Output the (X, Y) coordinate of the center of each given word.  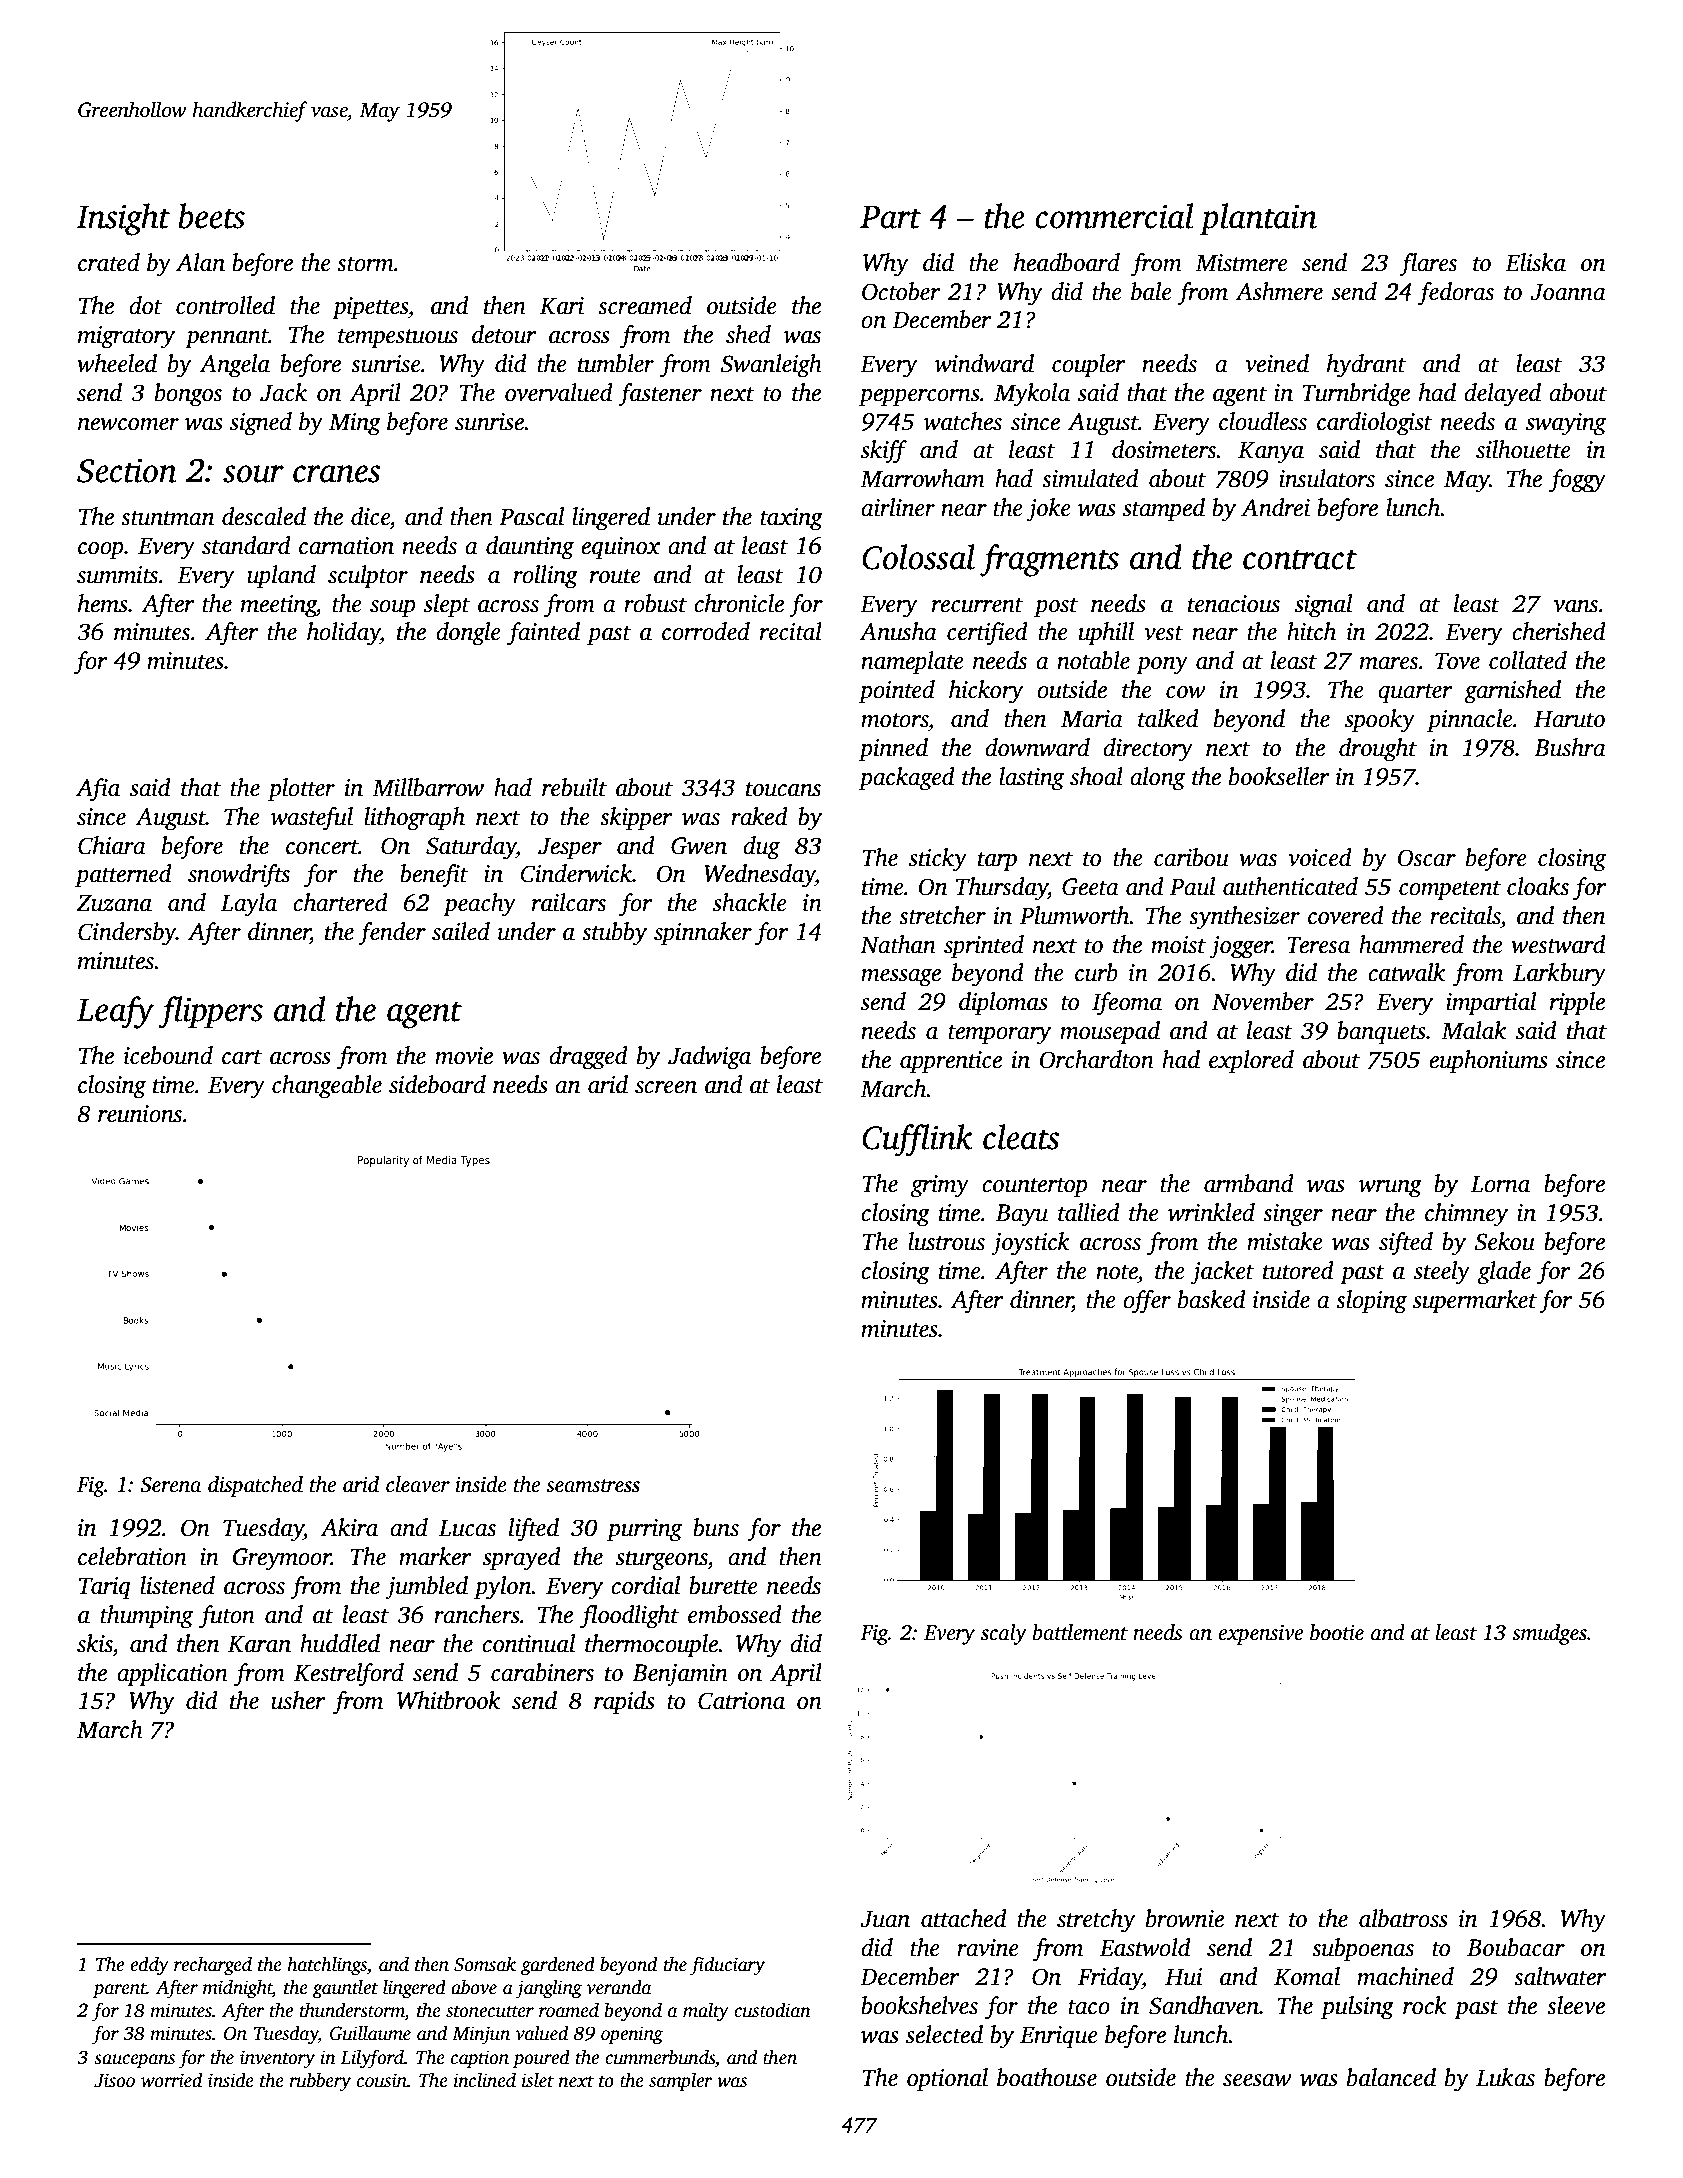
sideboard (437, 1084)
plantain (1258, 219)
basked (1212, 1299)
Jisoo (114, 2080)
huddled (340, 1643)
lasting (1031, 779)
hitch (1311, 631)
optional (947, 2080)
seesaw (1257, 2080)
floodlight (629, 1617)
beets (211, 216)
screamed (645, 305)
